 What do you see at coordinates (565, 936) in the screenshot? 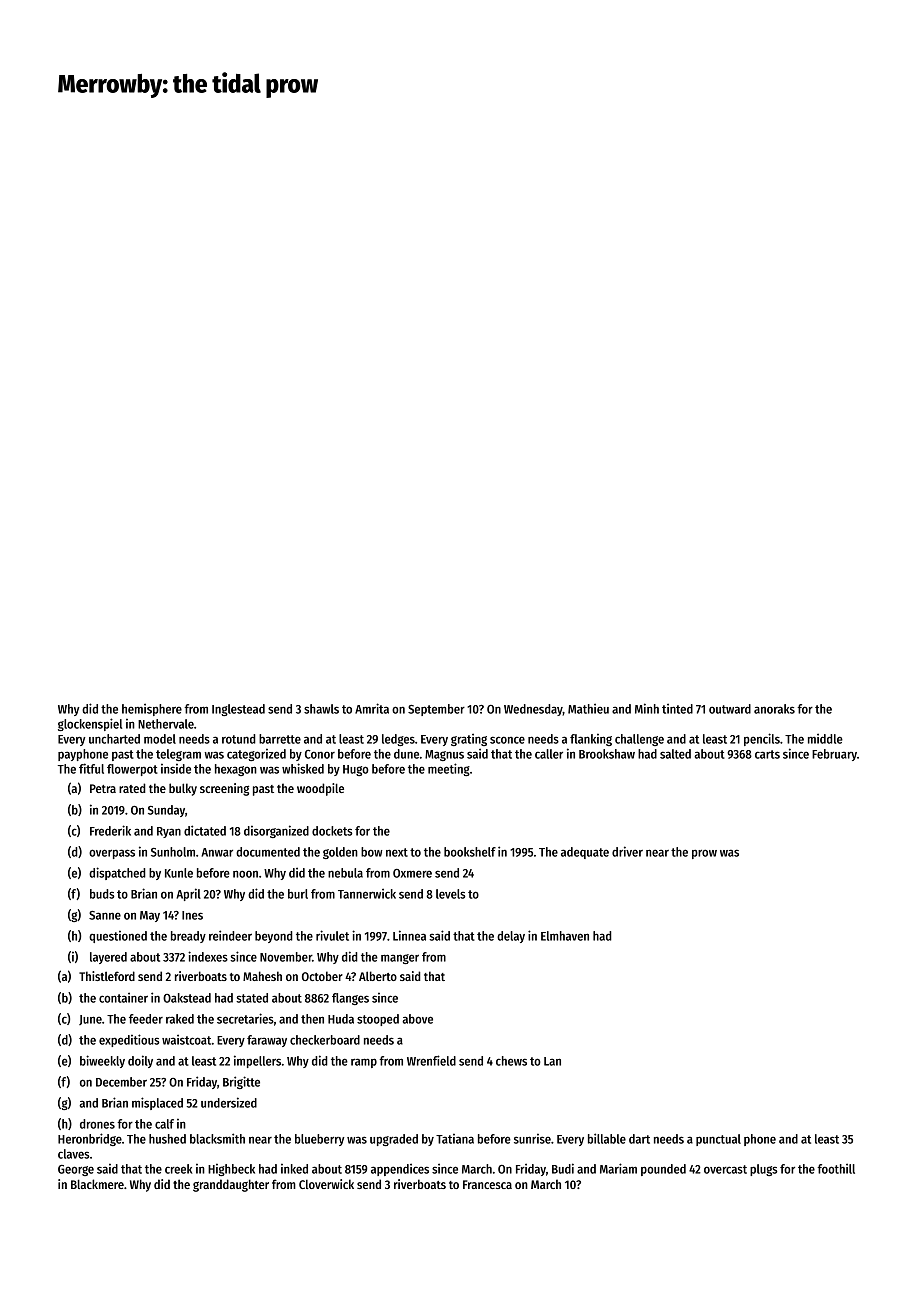
I see `Elmhaven` at bounding box center [565, 936].
